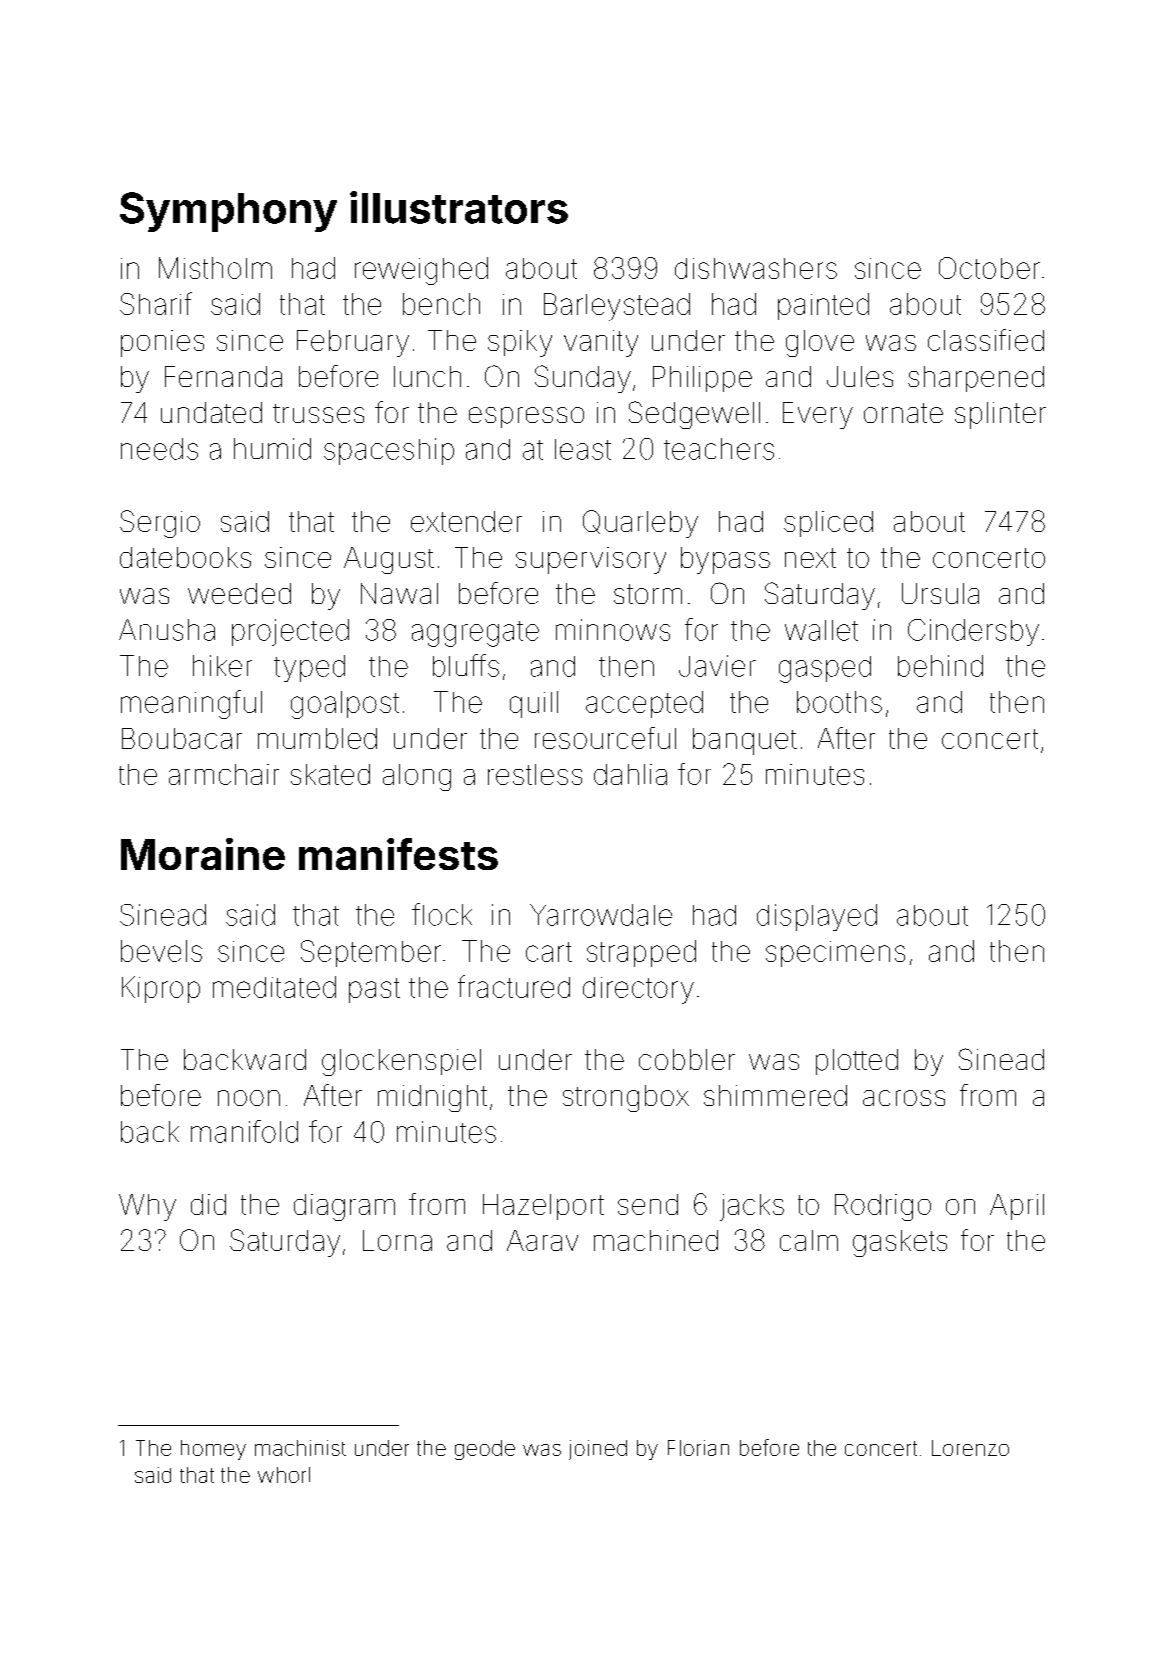 This screenshot has width=1165, height=1654. I want to click on Sharif, so click(156, 303).
